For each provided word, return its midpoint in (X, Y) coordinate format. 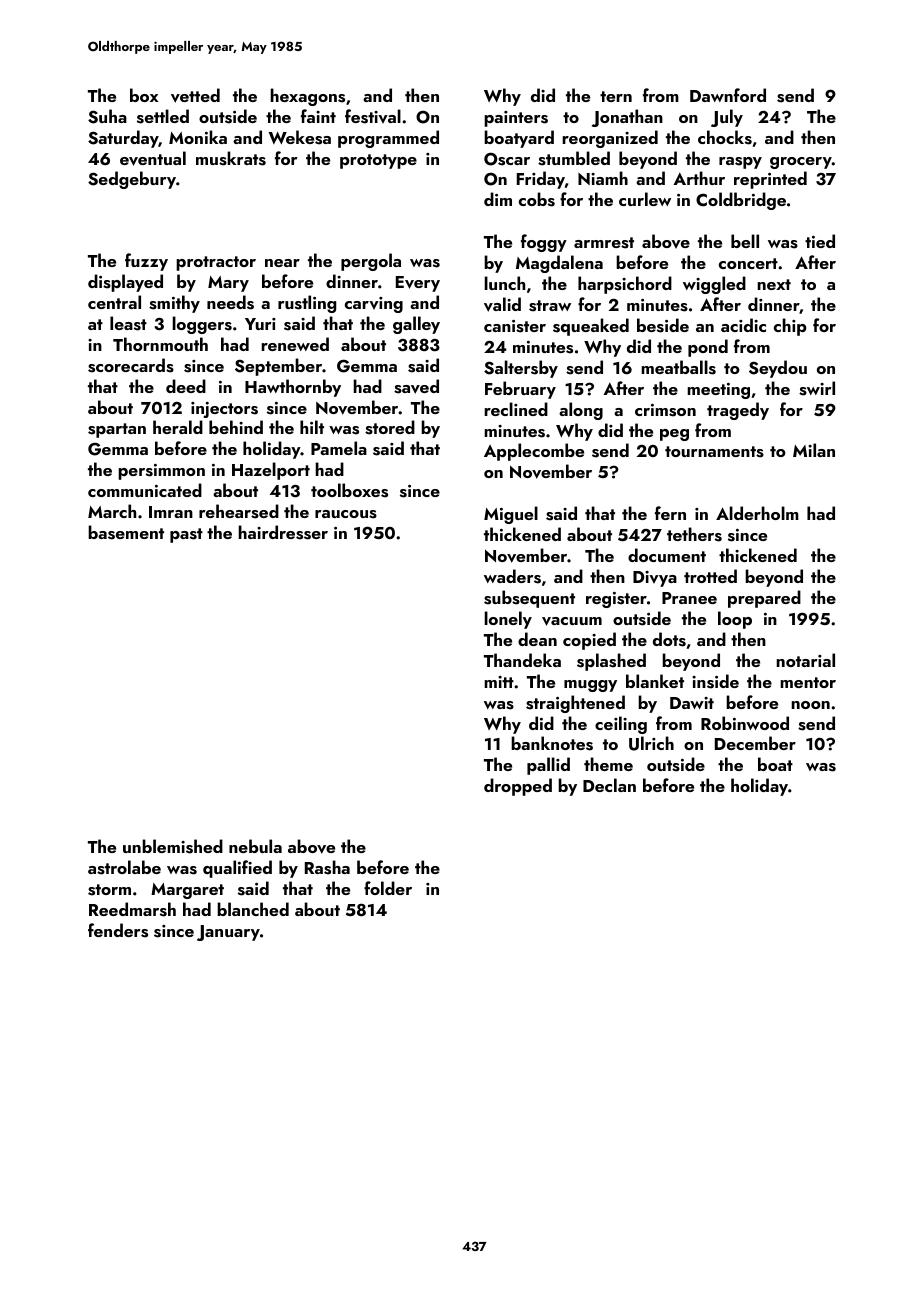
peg (674, 435)
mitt (499, 682)
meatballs (678, 367)
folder (388, 888)
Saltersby (521, 369)
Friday (541, 180)
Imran (171, 512)
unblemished (173, 846)
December (755, 743)
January (228, 933)
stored (390, 427)
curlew (645, 199)
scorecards (131, 365)
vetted (195, 95)
